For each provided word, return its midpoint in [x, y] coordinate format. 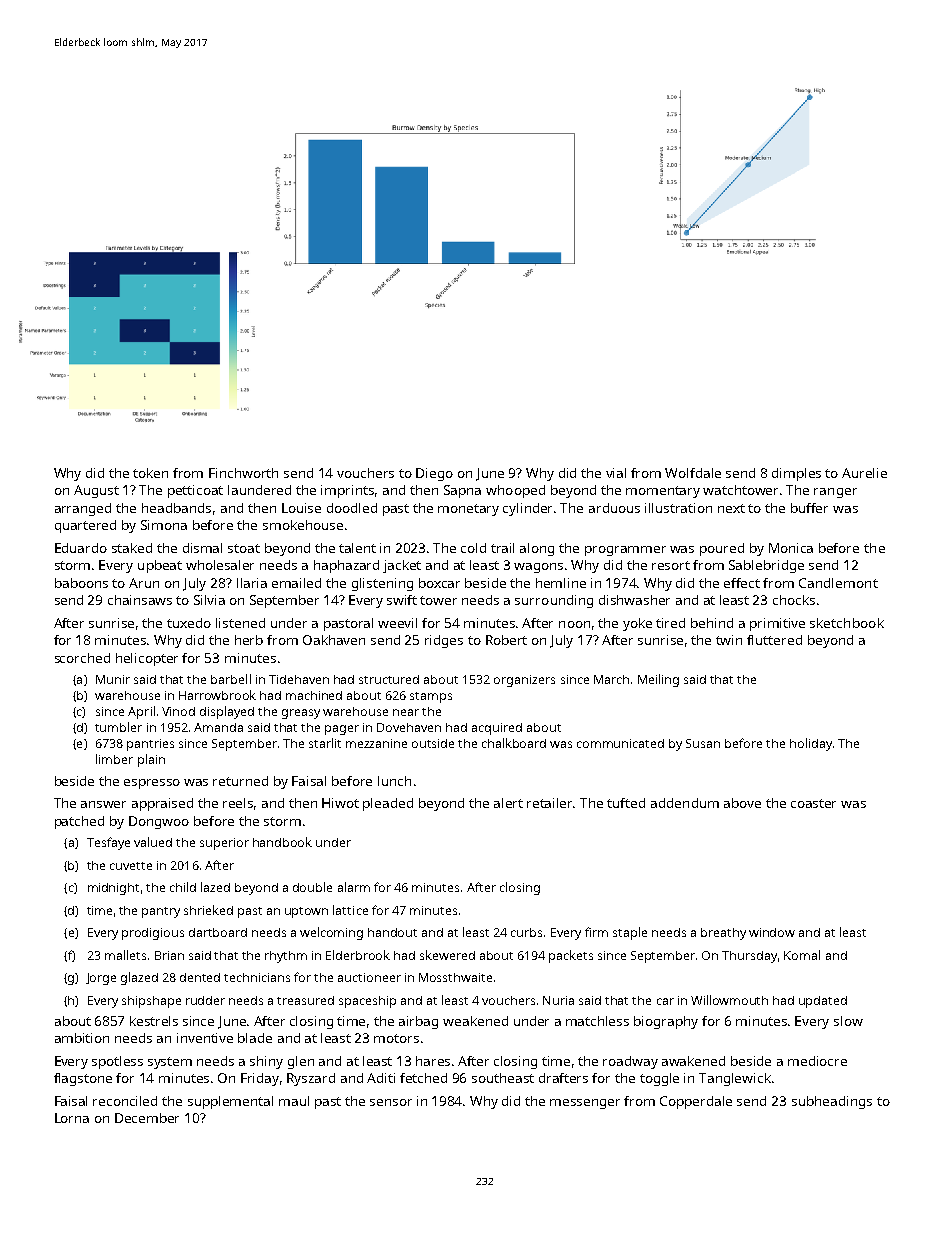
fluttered [774, 640]
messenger [585, 1104]
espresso [152, 784]
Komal [802, 955]
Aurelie [864, 473]
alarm [354, 887]
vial [616, 473]
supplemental [230, 1102]
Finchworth [243, 473]
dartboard [218, 932]
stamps [431, 697]
